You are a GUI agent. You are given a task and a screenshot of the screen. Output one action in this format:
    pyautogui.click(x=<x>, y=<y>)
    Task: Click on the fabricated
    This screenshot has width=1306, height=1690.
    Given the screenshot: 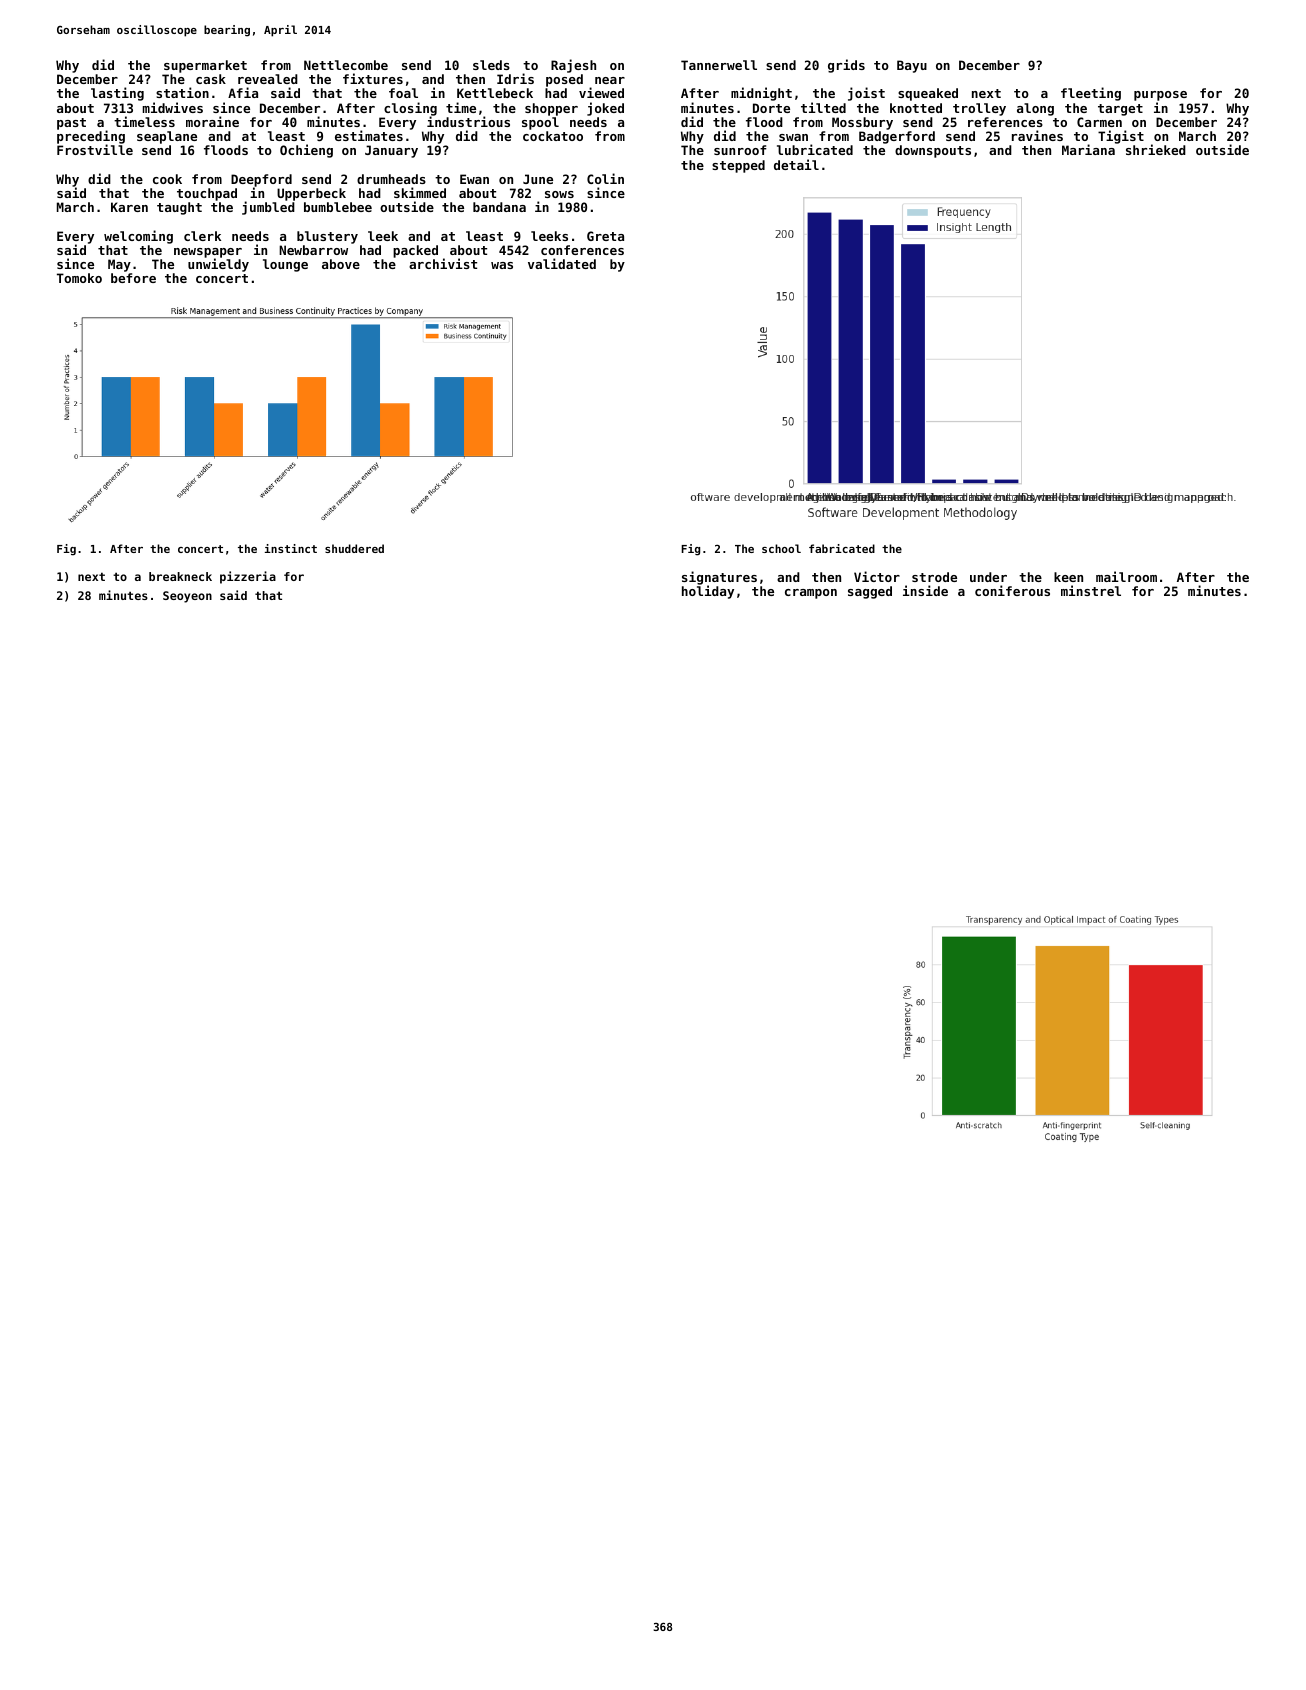 What is the action you would take?
    pyautogui.click(x=842, y=548)
